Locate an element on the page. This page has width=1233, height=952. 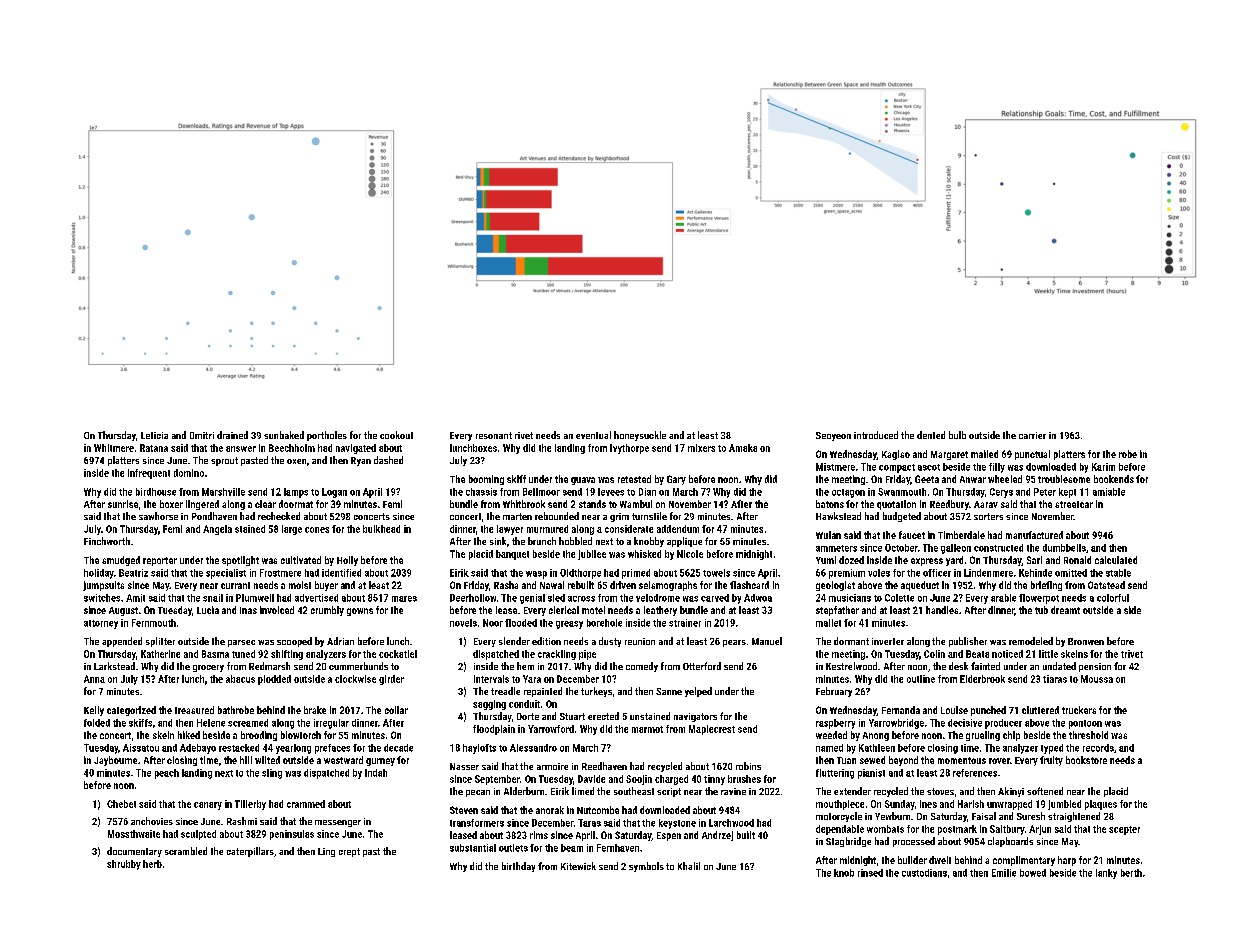
Khalil is located at coordinates (689, 866).
